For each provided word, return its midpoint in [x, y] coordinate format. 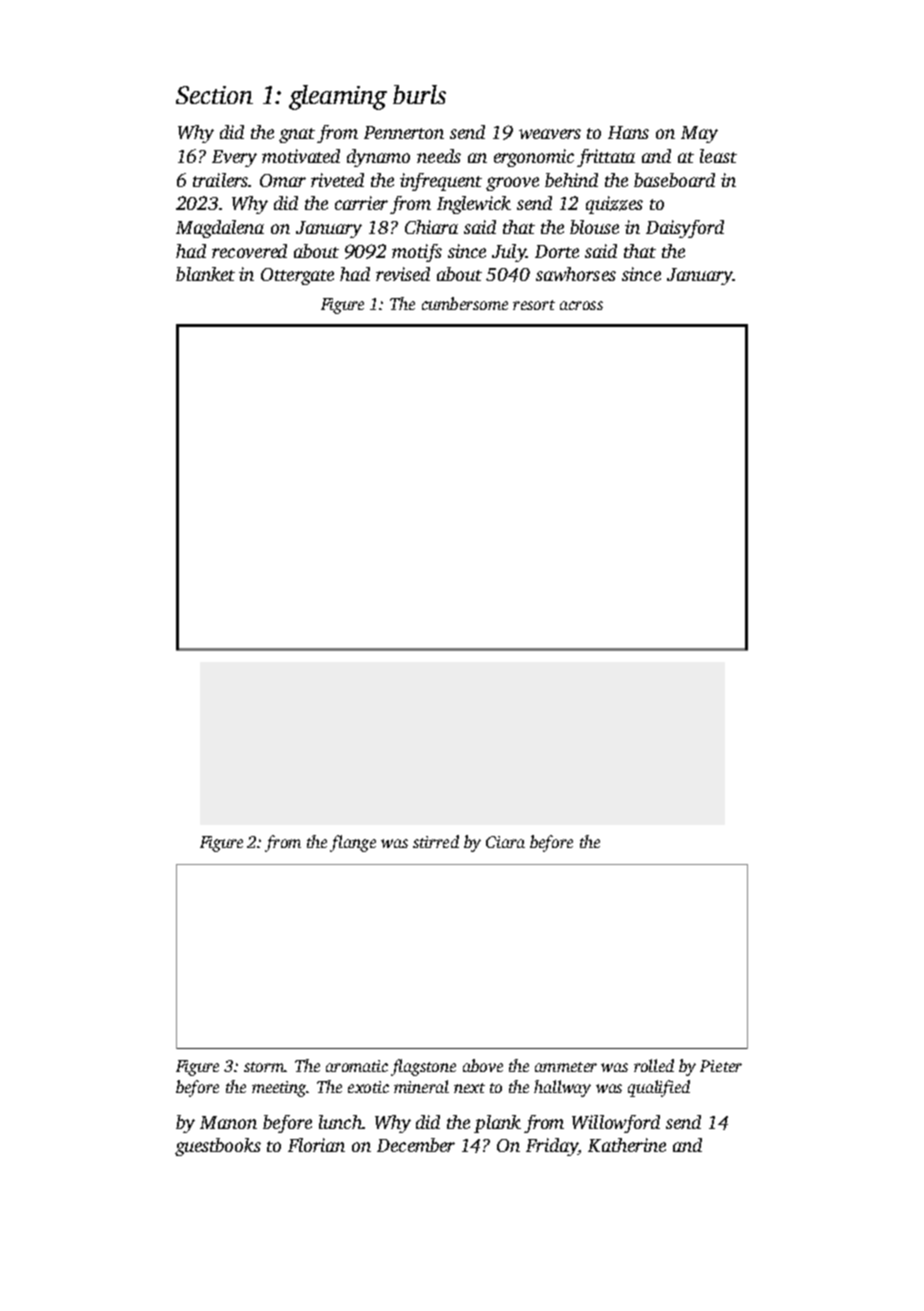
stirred [436, 841]
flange [353, 843]
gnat [297, 135]
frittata [606, 158]
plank [497, 1124]
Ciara [505, 842]
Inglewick [474, 205]
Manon [228, 1122]
